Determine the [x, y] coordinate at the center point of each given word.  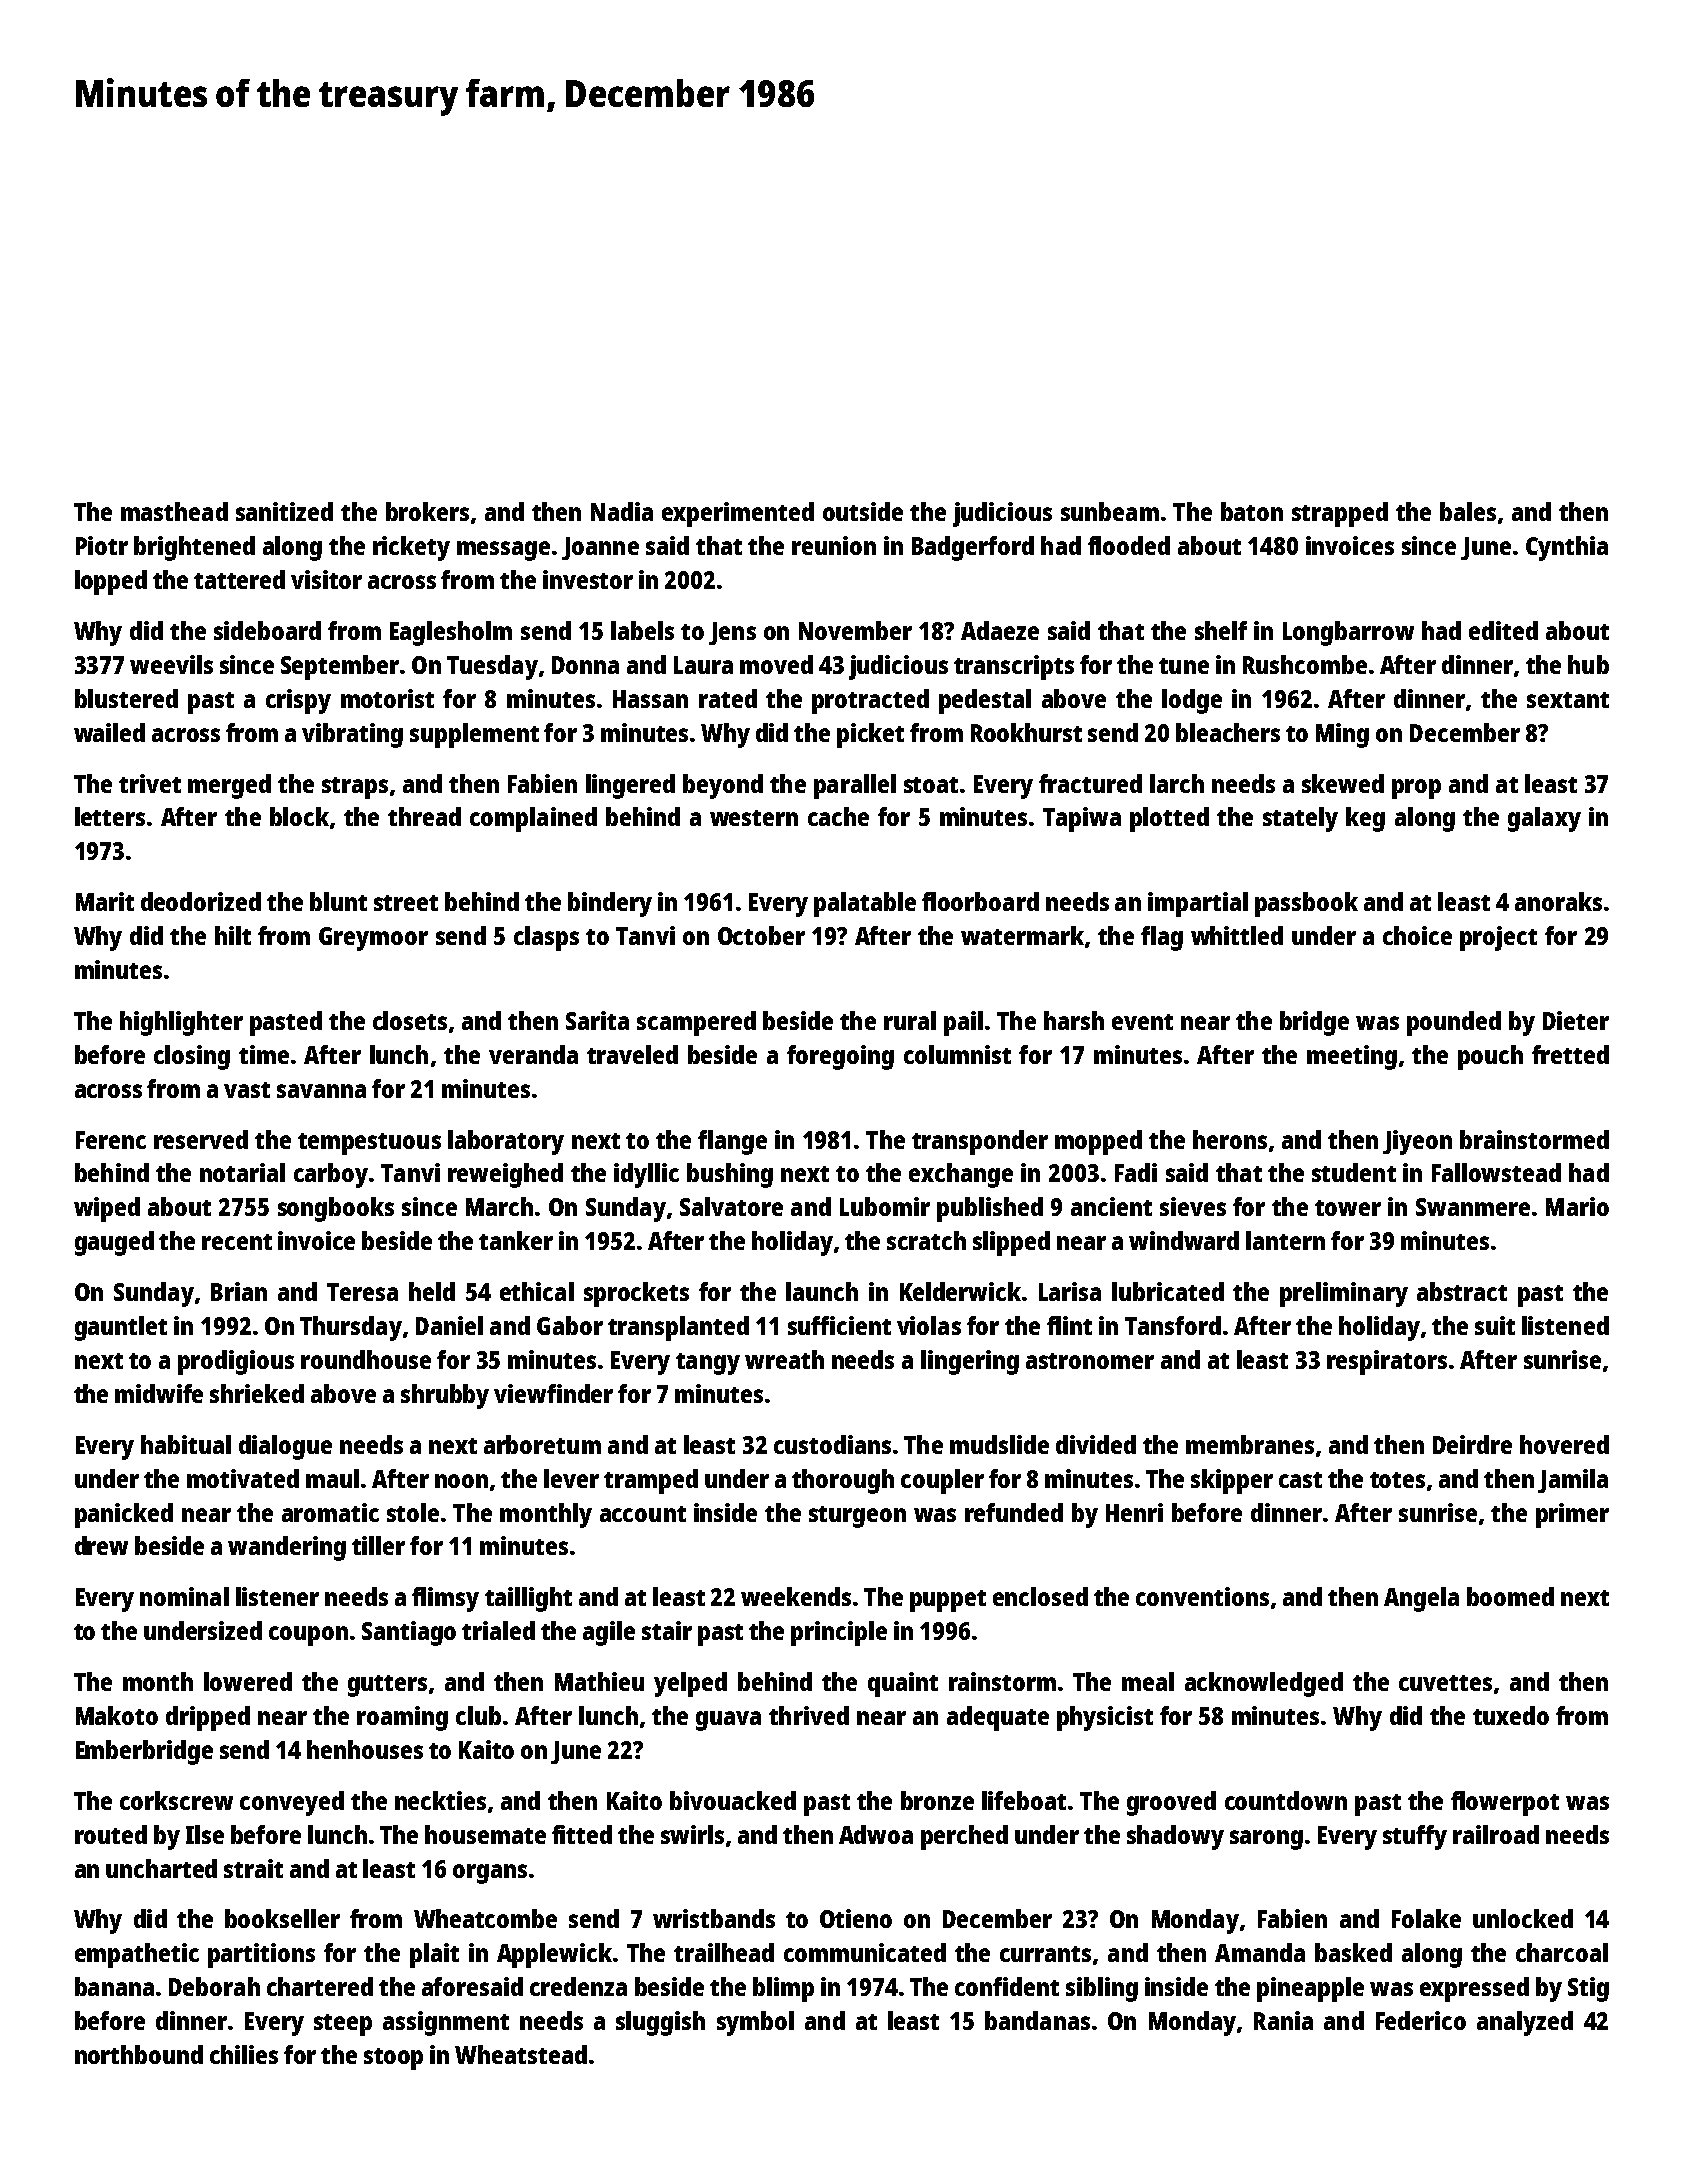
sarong [1266, 1840]
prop [1416, 789]
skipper [1232, 1481]
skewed [1343, 783]
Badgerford [973, 548]
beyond [723, 786]
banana [114, 1986]
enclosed [1040, 1596]
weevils [171, 664]
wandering [287, 1548]
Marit [105, 901]
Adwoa [876, 1834]
